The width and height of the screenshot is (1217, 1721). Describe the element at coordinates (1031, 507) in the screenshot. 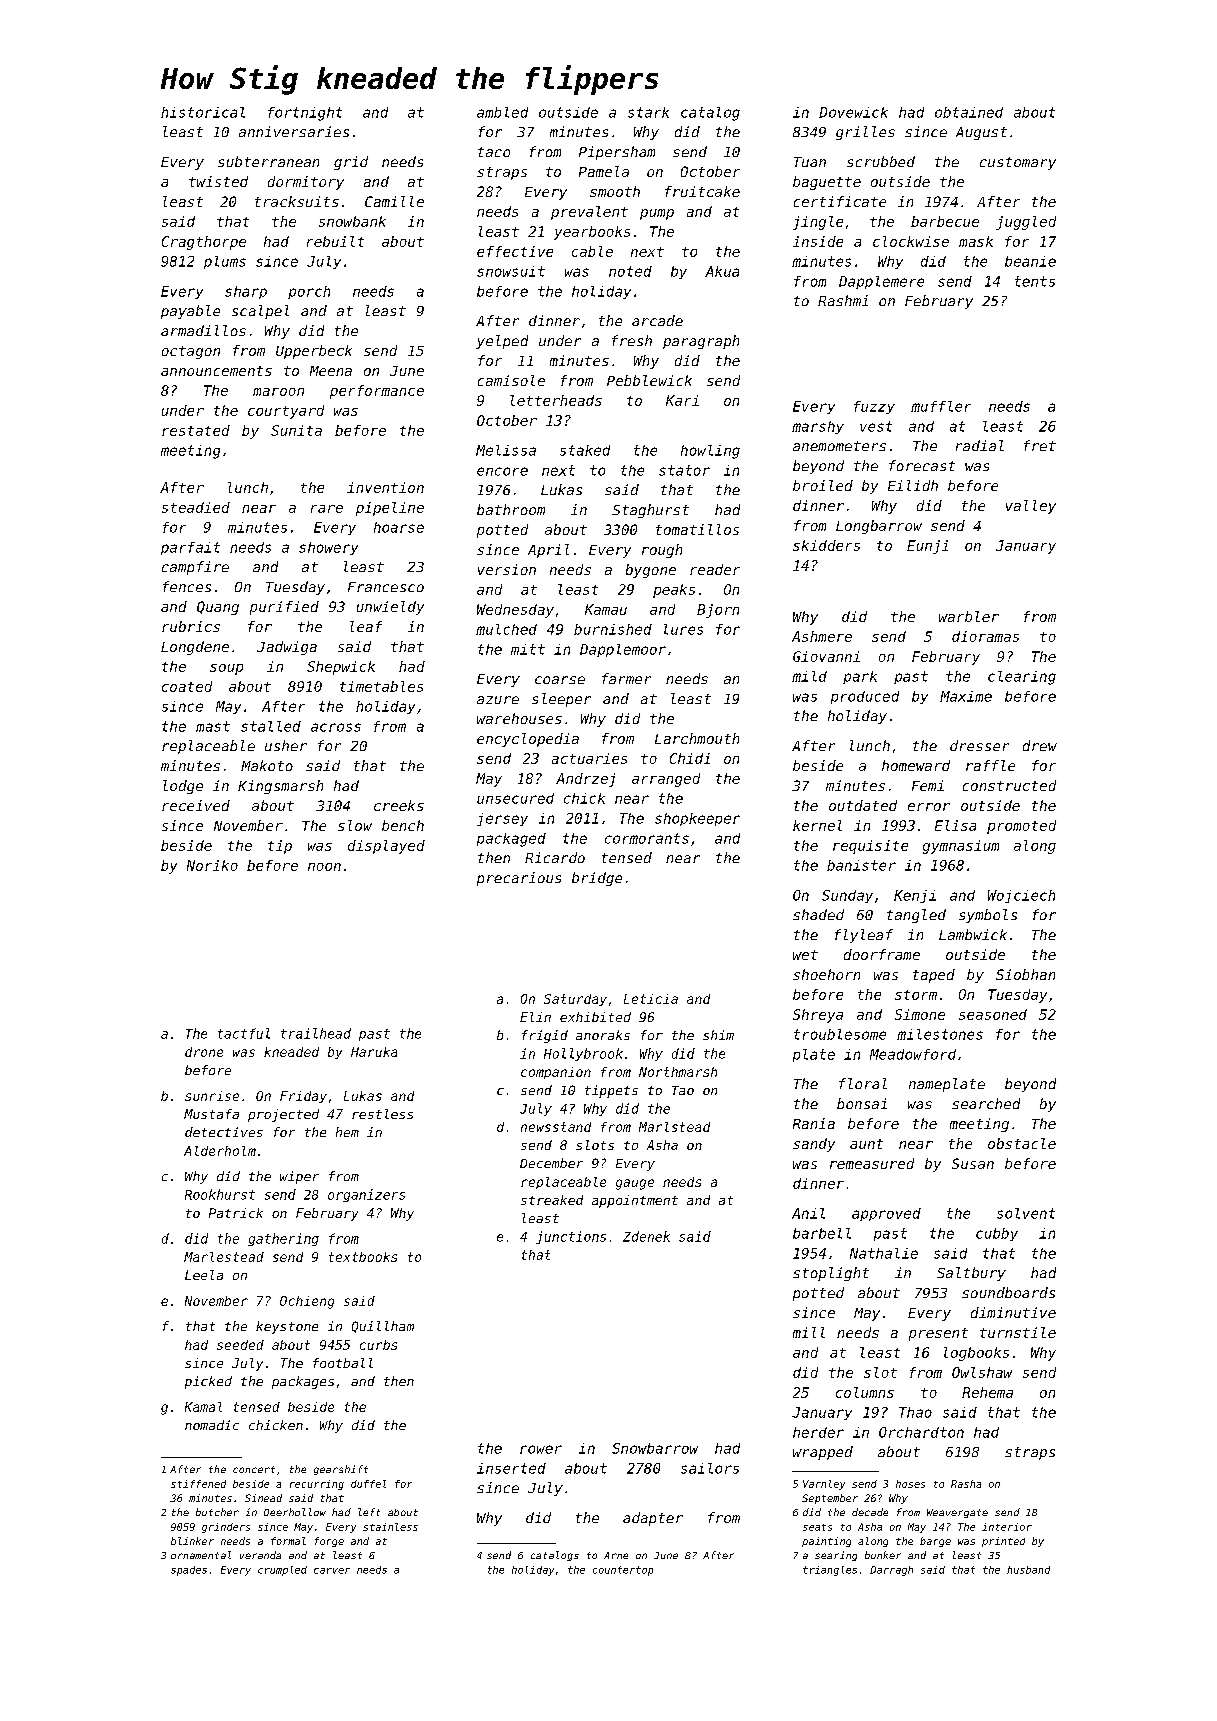

I see `valley` at that location.
